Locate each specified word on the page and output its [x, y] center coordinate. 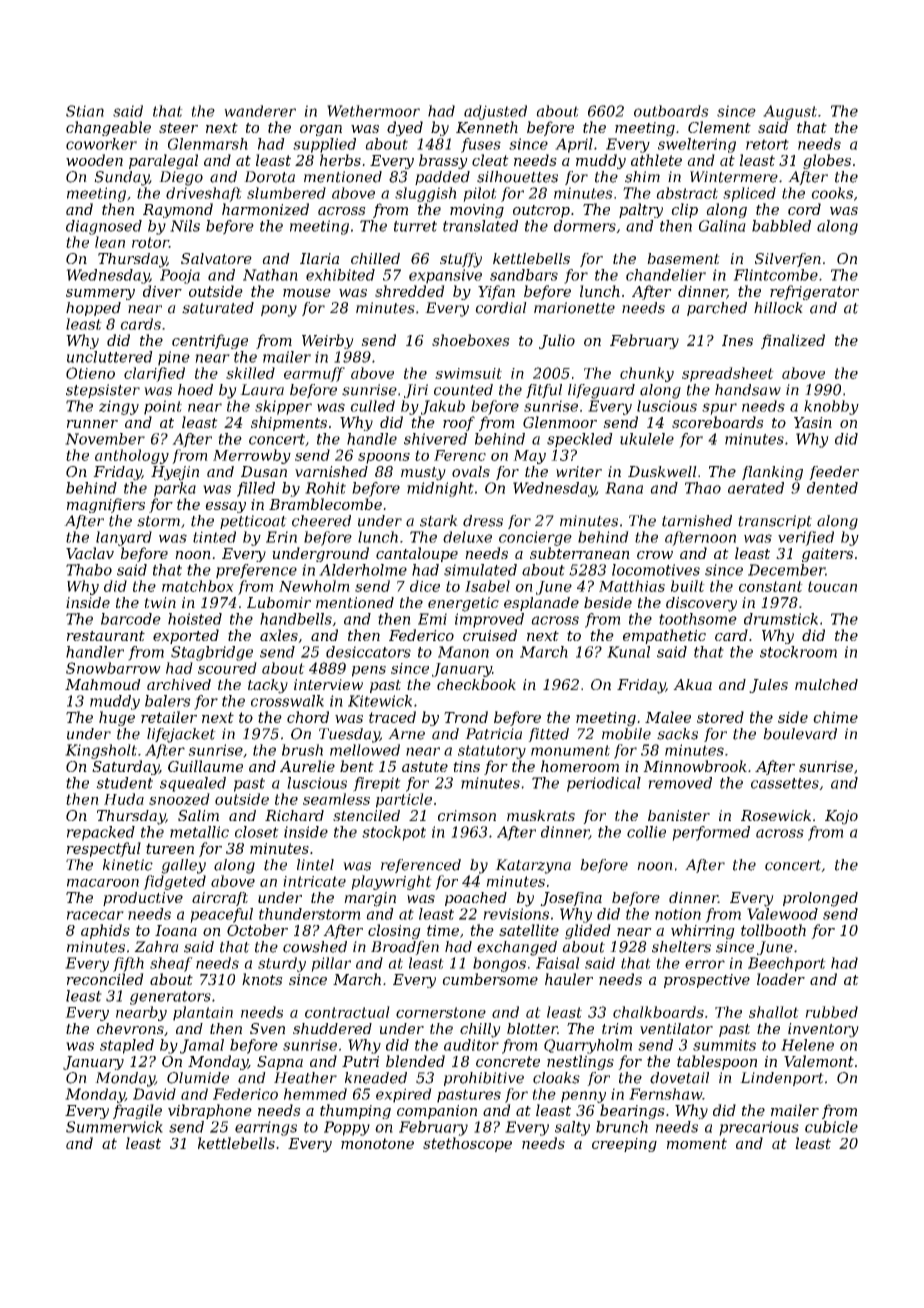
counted [463, 390]
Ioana [176, 930]
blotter [532, 1028]
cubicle [831, 1127]
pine [174, 358]
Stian [85, 111]
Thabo [89, 570]
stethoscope [467, 1144]
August [790, 112]
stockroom [798, 652]
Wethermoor [373, 111]
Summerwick [114, 1127]
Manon [463, 652]
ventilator [676, 1028]
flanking [772, 473]
